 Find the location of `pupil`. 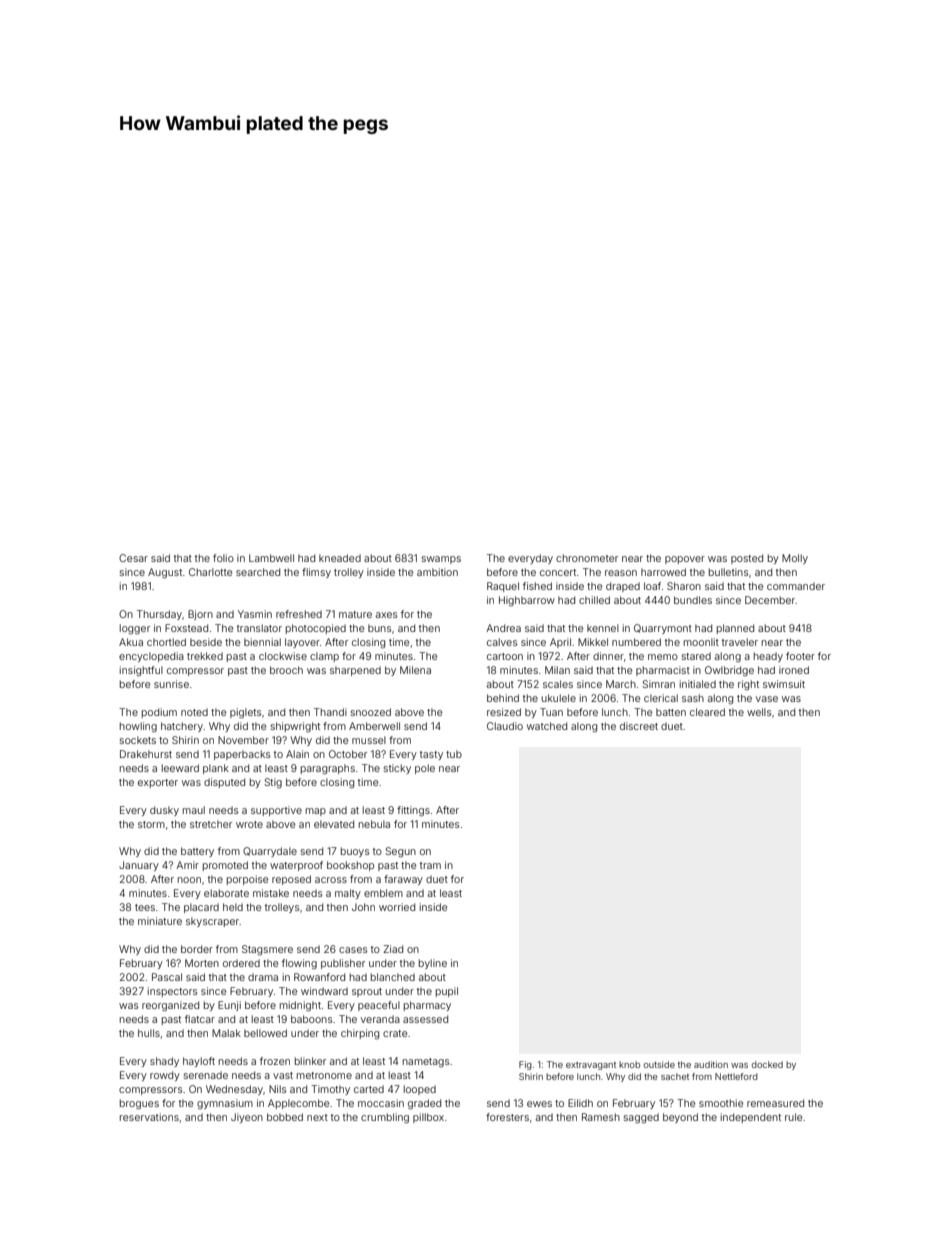

pupil is located at coordinates (447, 992).
